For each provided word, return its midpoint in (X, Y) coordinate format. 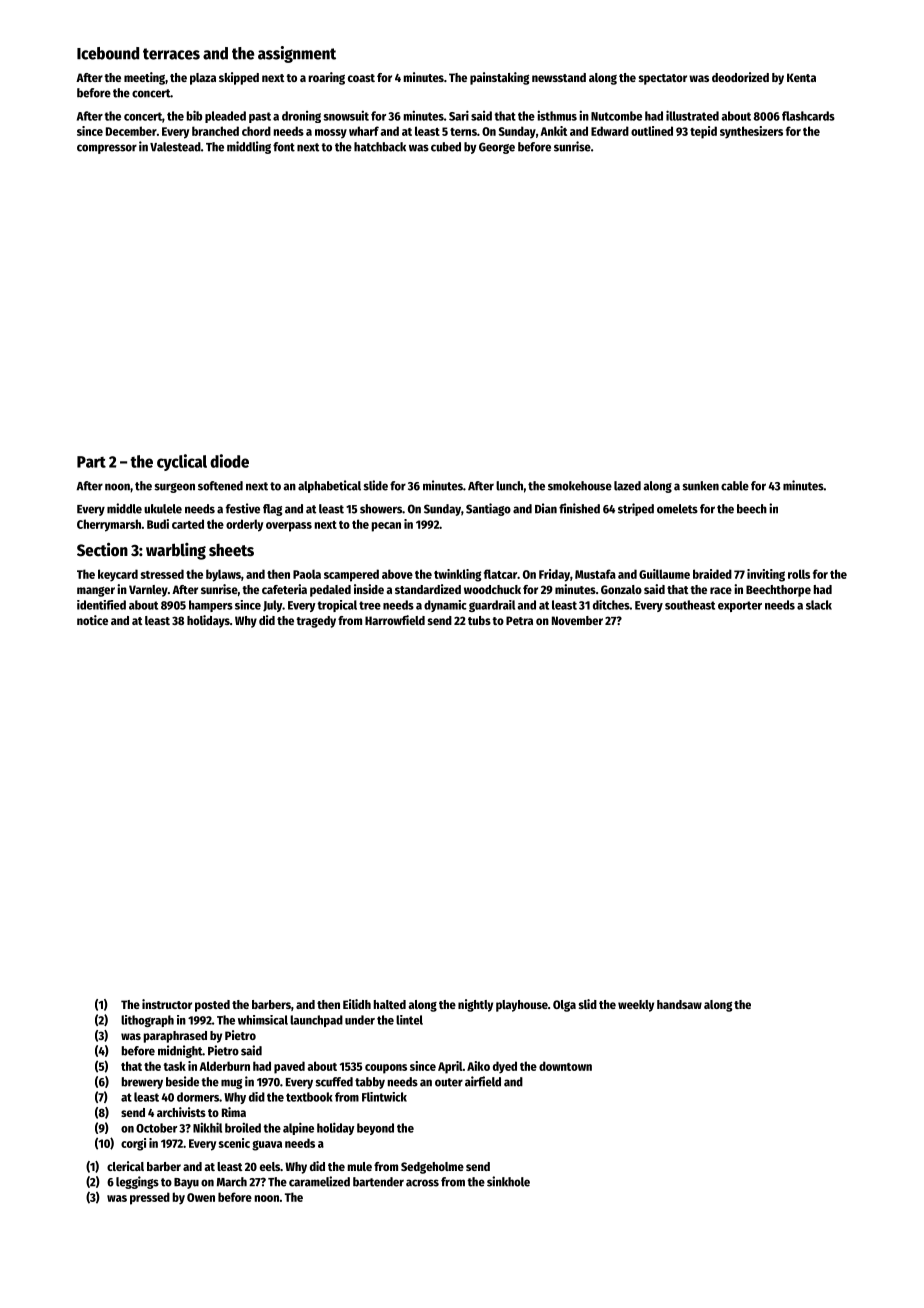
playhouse (522, 1006)
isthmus (557, 115)
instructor (167, 1004)
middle (124, 508)
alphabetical (329, 486)
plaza (203, 79)
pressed (150, 1198)
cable (735, 486)
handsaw (679, 1004)
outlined (652, 131)
